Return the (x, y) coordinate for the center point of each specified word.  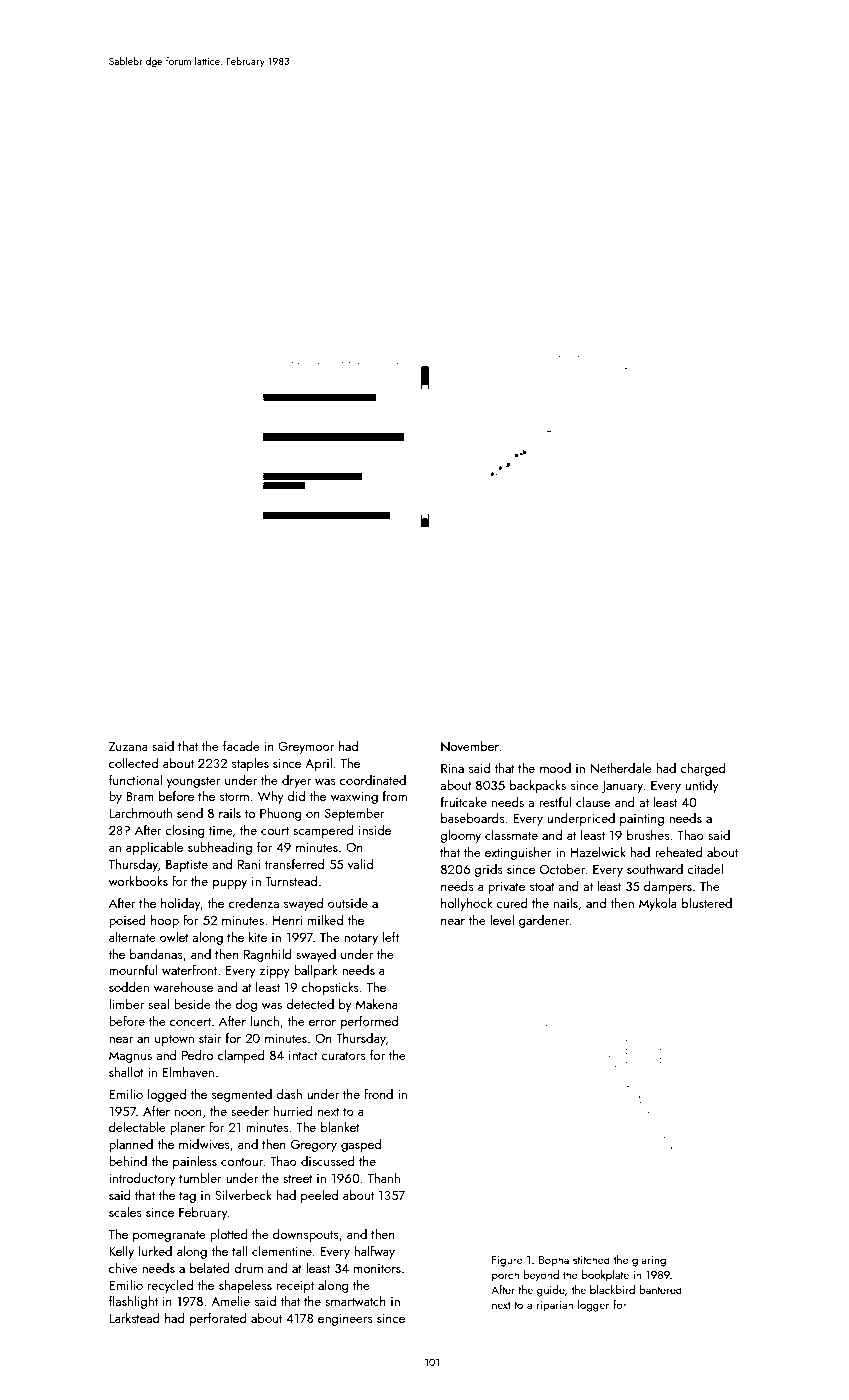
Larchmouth (140, 813)
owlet (174, 937)
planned (131, 1145)
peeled (319, 1196)
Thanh (384, 1178)
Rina (452, 768)
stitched (591, 1259)
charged (703, 769)
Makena (377, 1004)
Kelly (121, 1252)
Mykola (658, 904)
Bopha (554, 1261)
